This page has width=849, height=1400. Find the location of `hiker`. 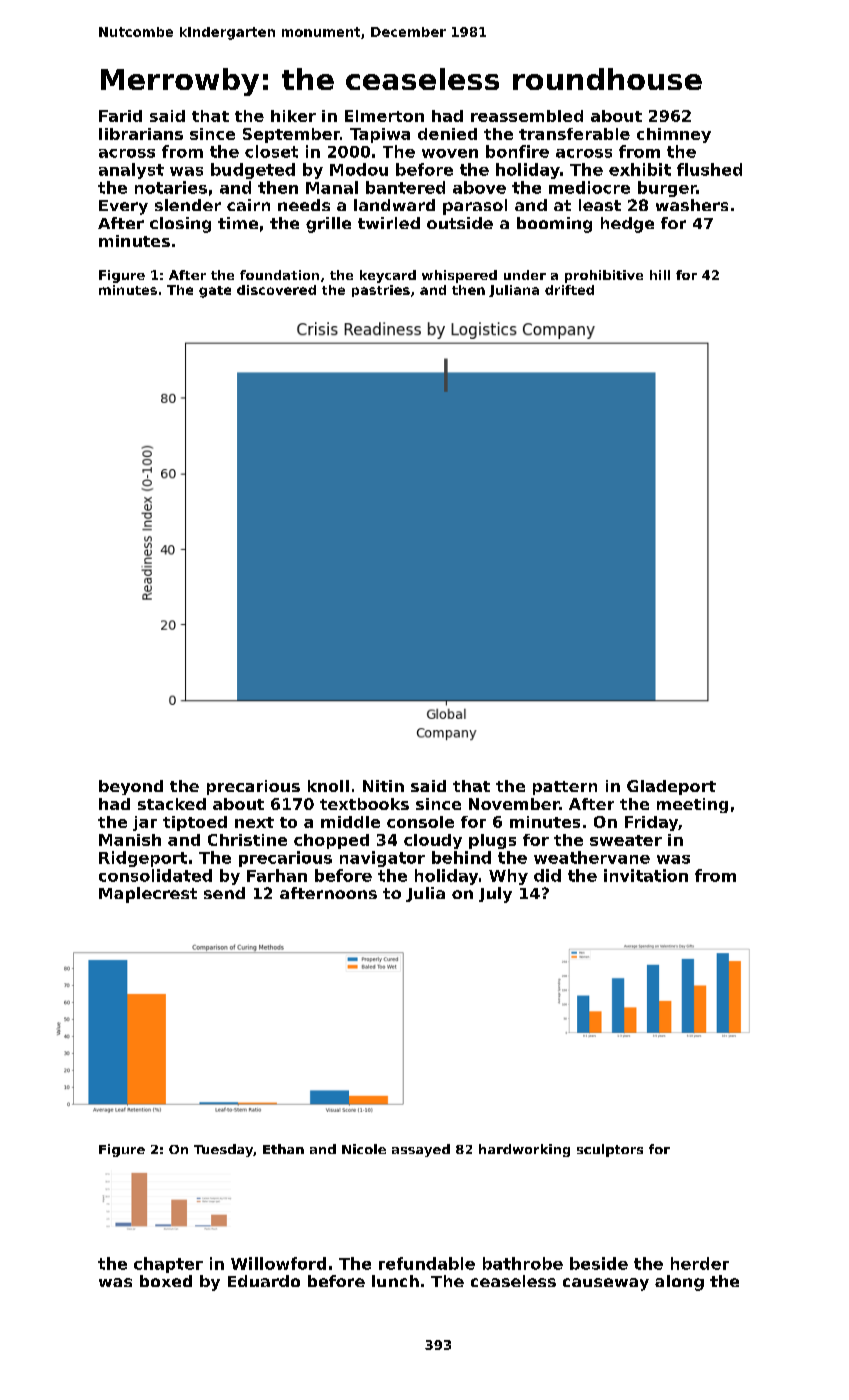

hiker is located at coordinates (293, 116).
